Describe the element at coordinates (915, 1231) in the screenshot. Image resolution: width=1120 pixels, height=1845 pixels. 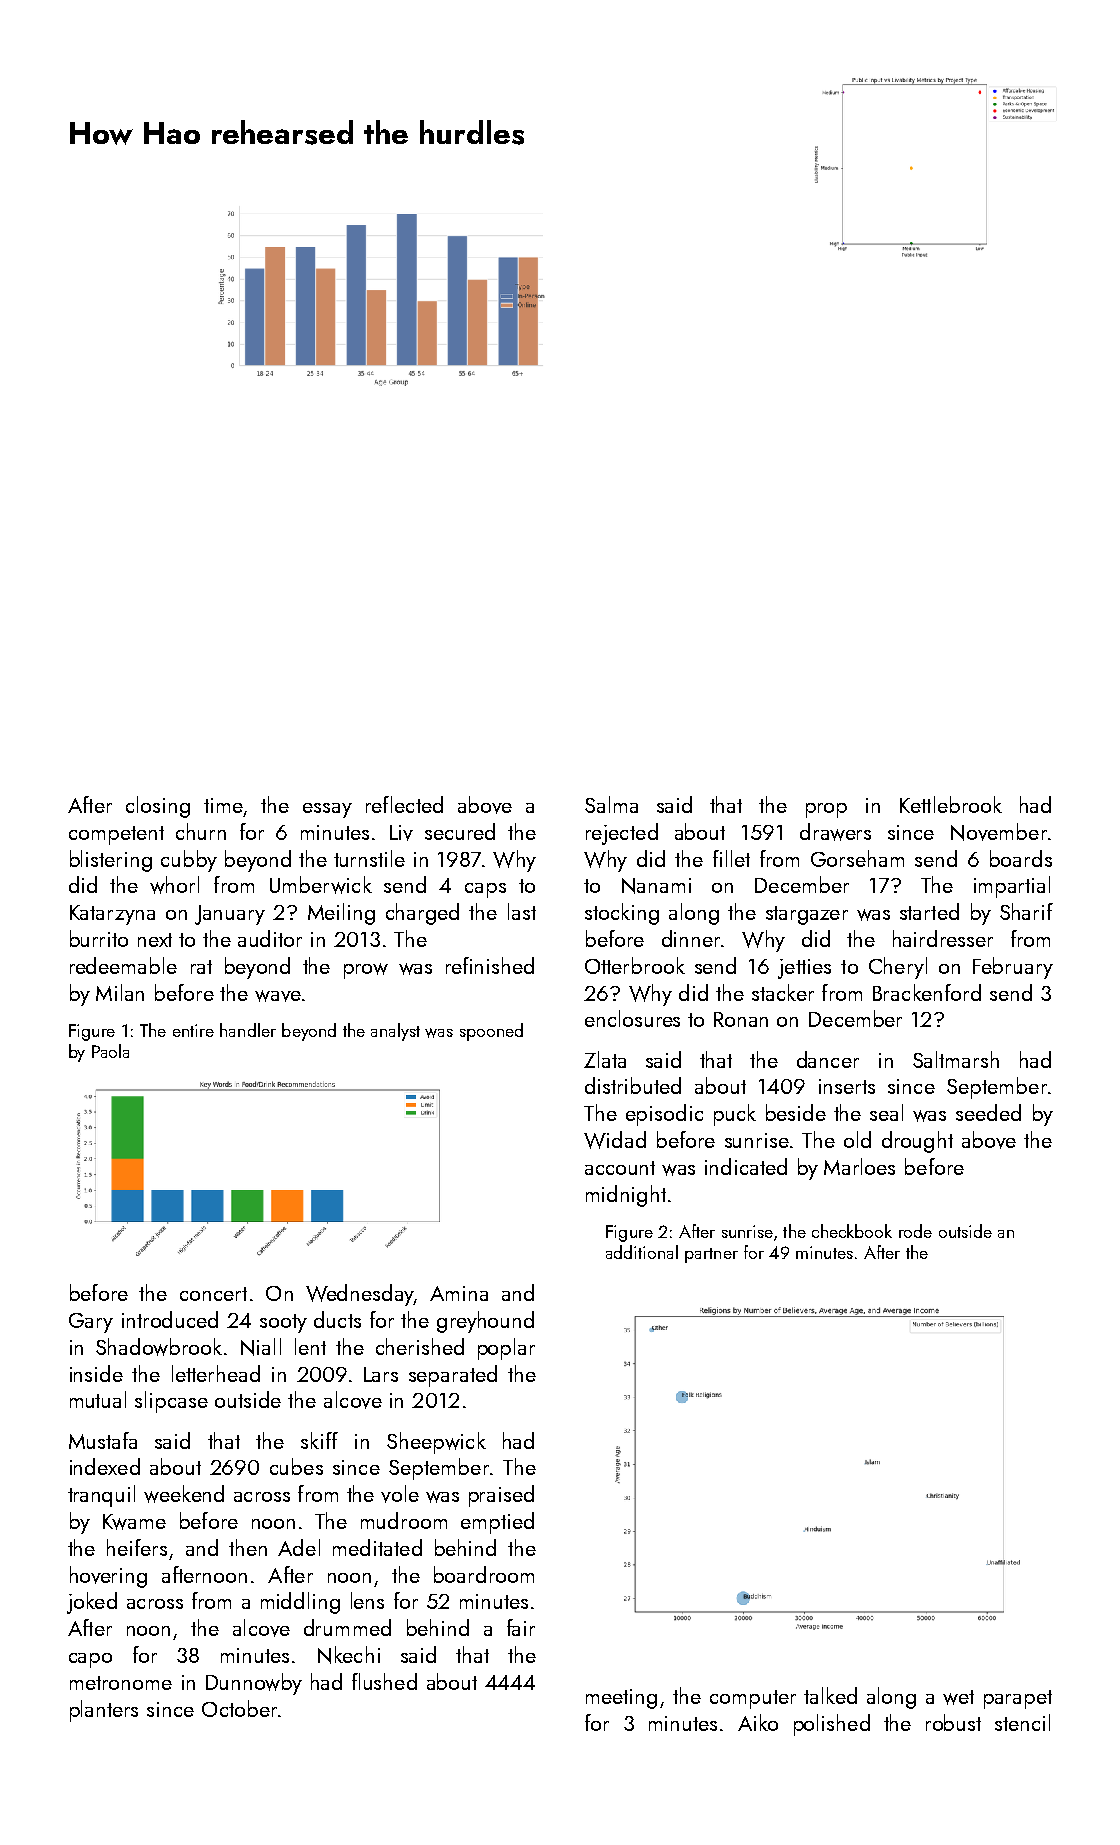
I see `rode` at that location.
